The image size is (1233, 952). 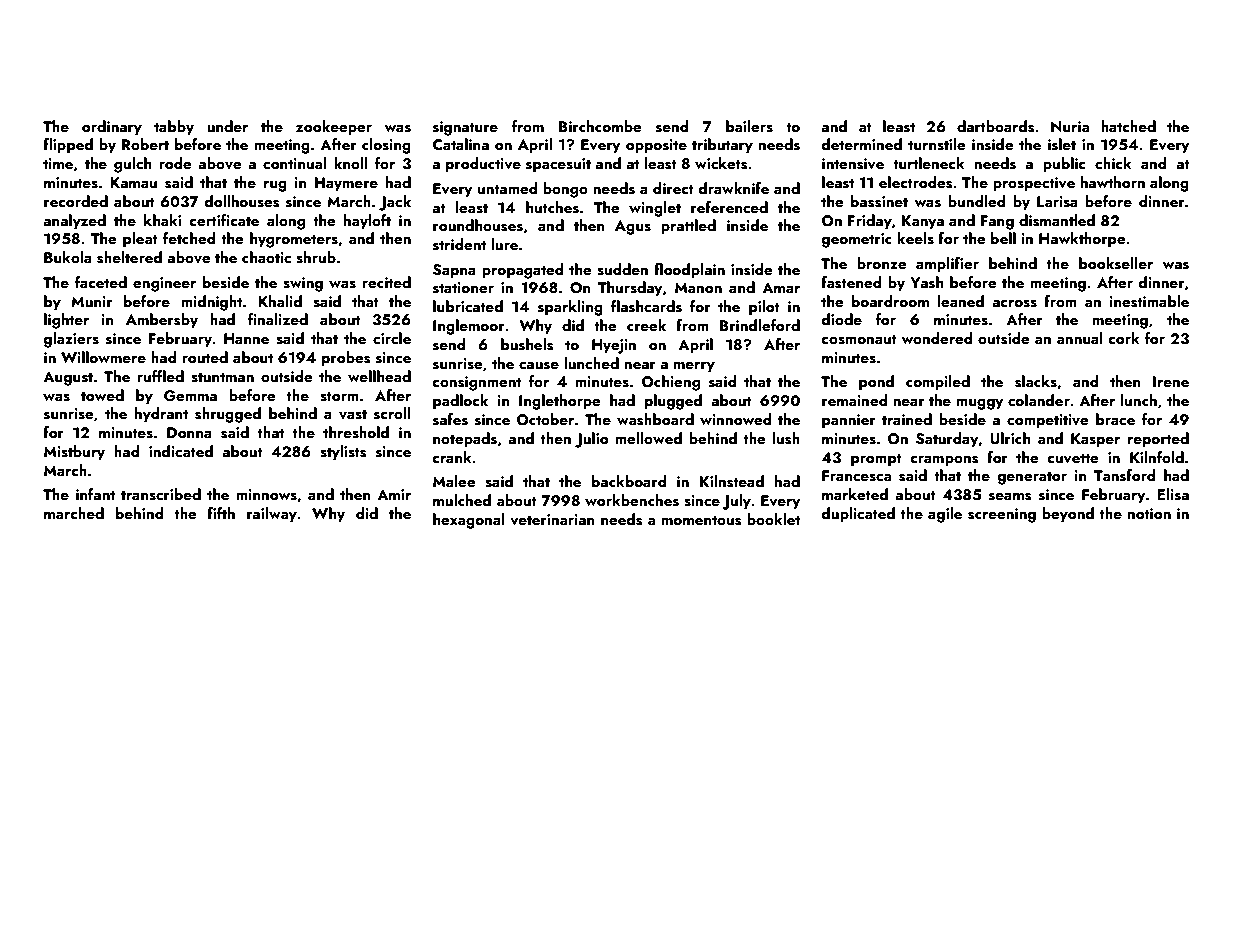 I want to click on public, so click(x=1064, y=165).
